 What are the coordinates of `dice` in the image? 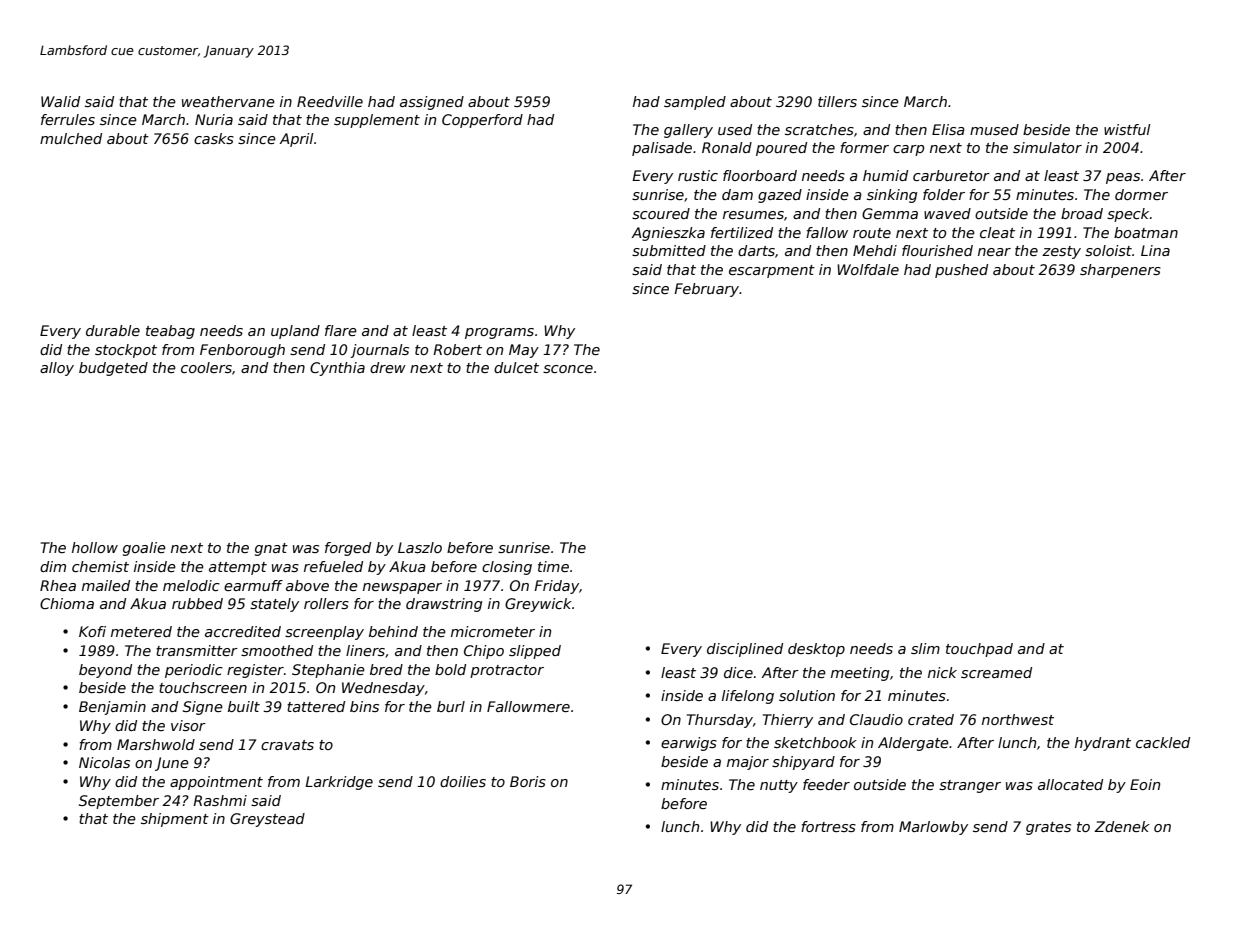 It's located at (738, 672).
